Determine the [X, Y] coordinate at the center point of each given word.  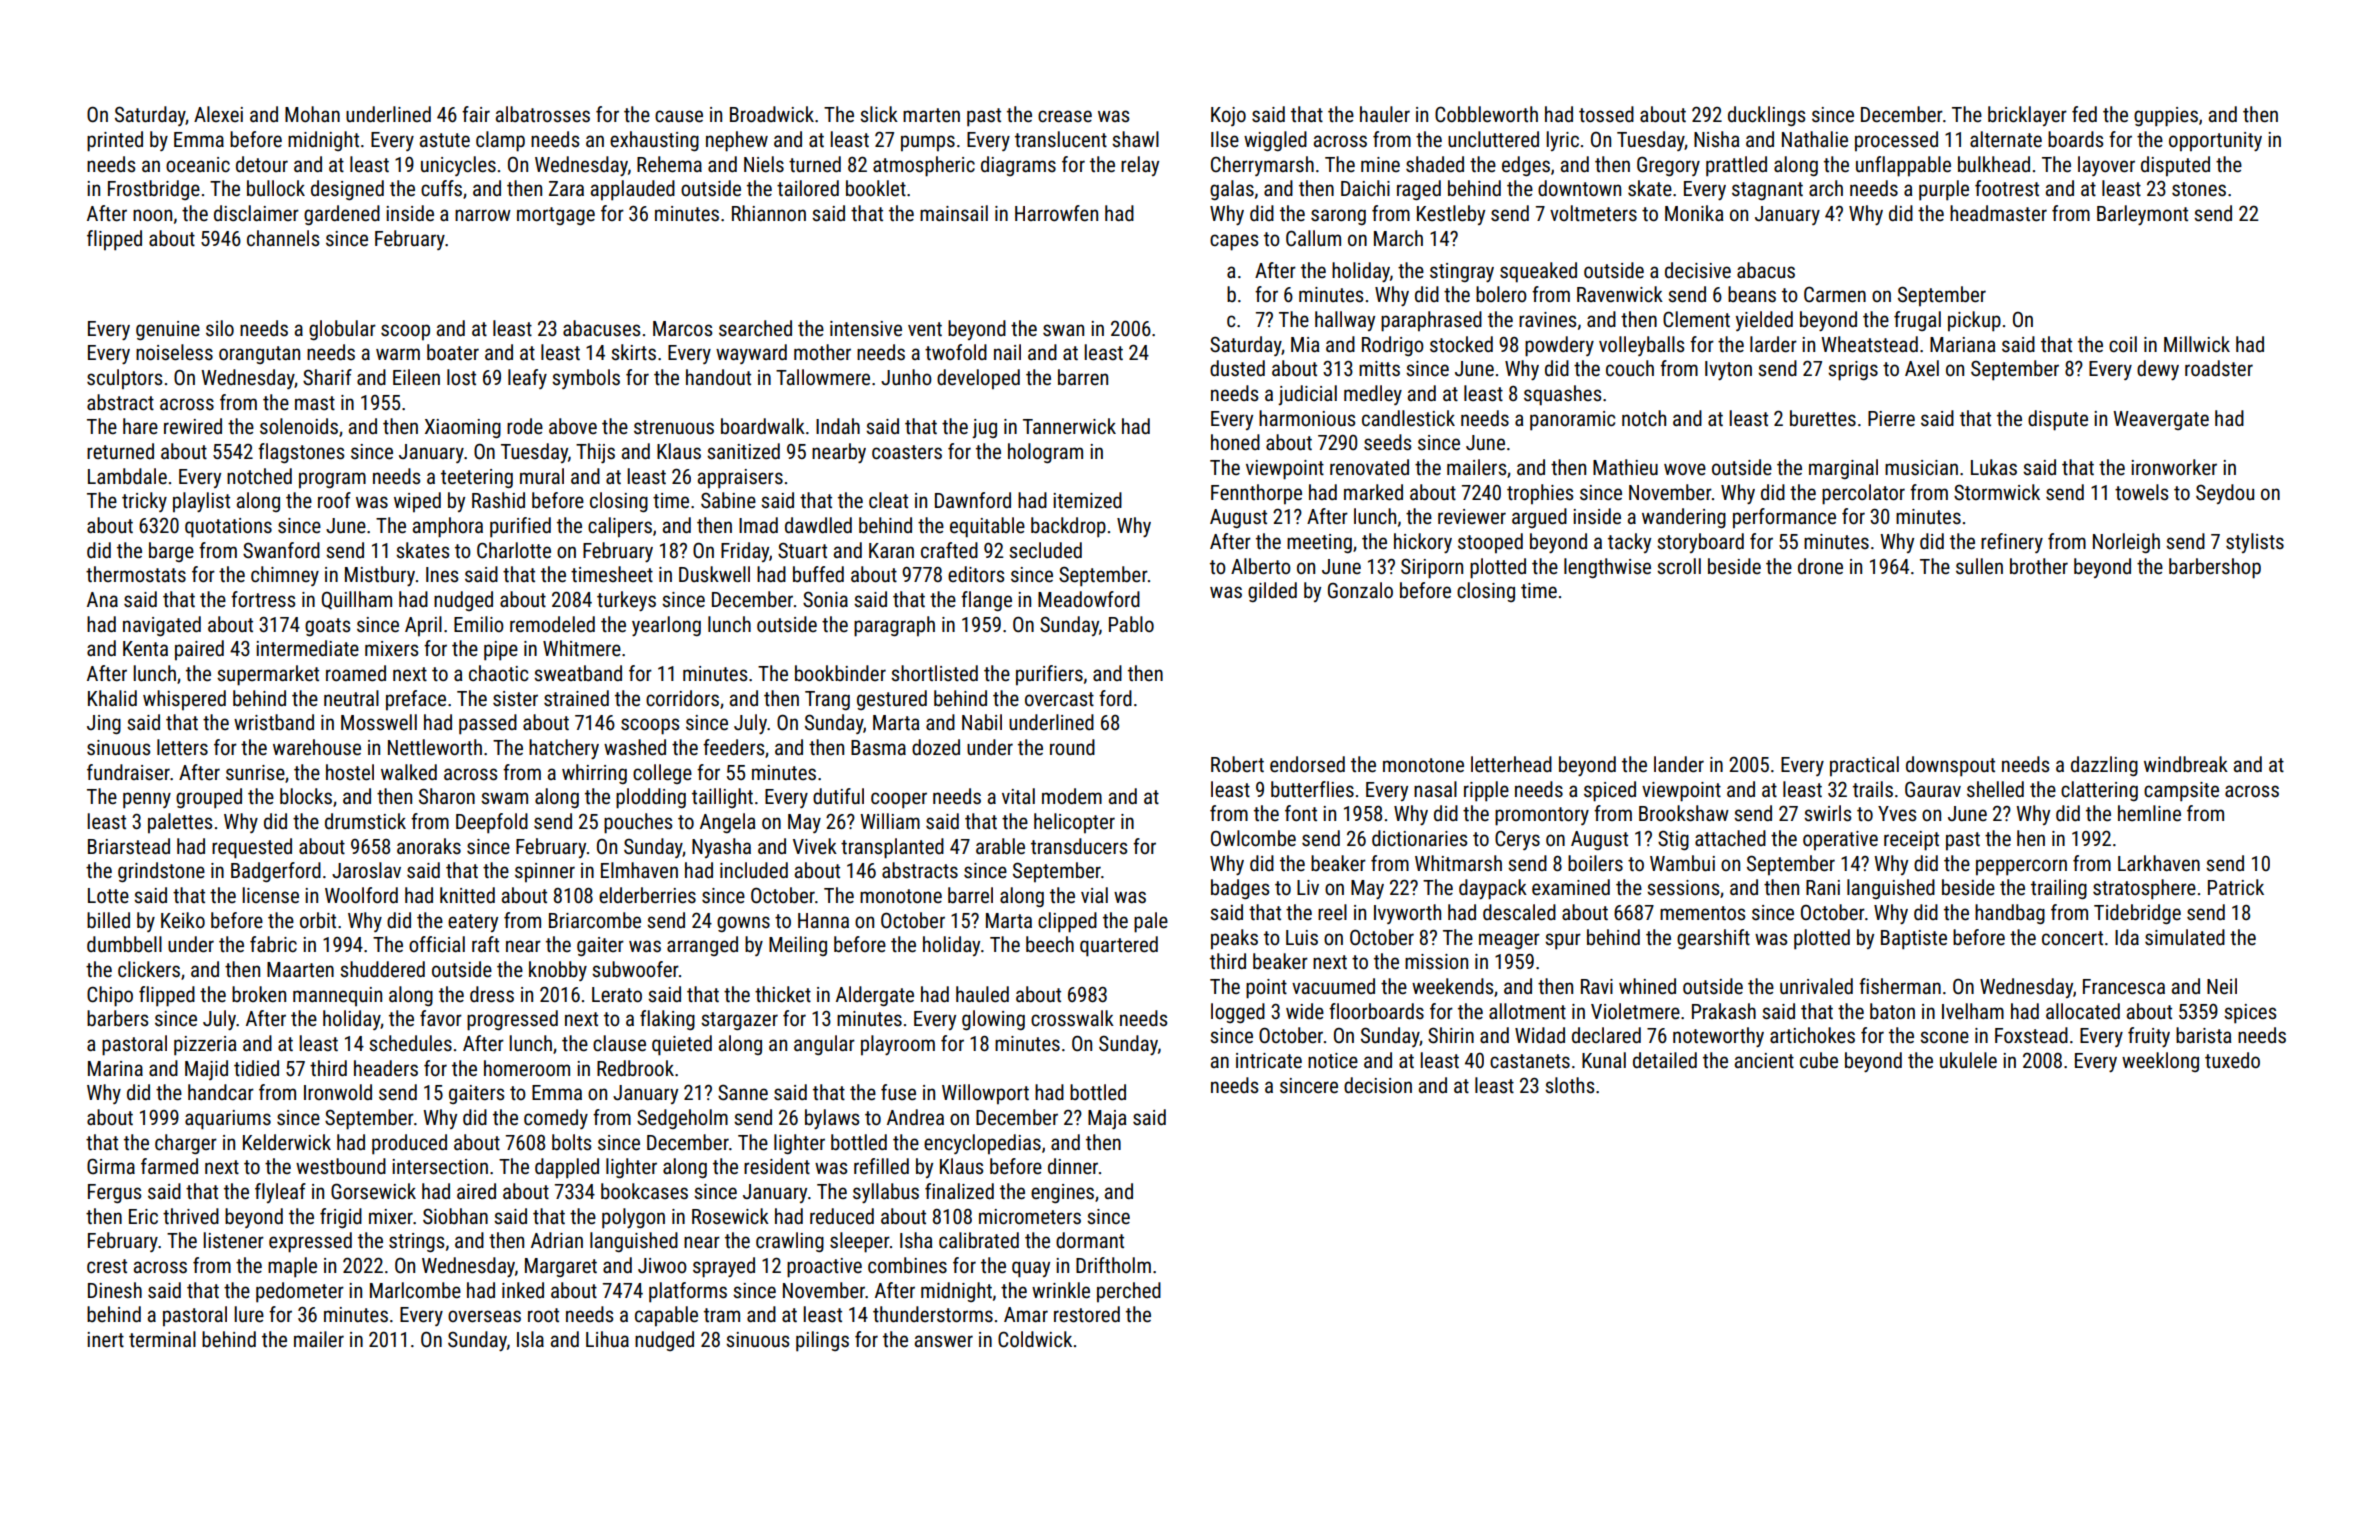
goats [327, 627]
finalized [959, 1191]
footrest [2007, 188]
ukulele [1968, 1060]
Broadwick [772, 114]
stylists [2255, 543]
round [1072, 747]
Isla [530, 1339]
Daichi [1365, 188]
